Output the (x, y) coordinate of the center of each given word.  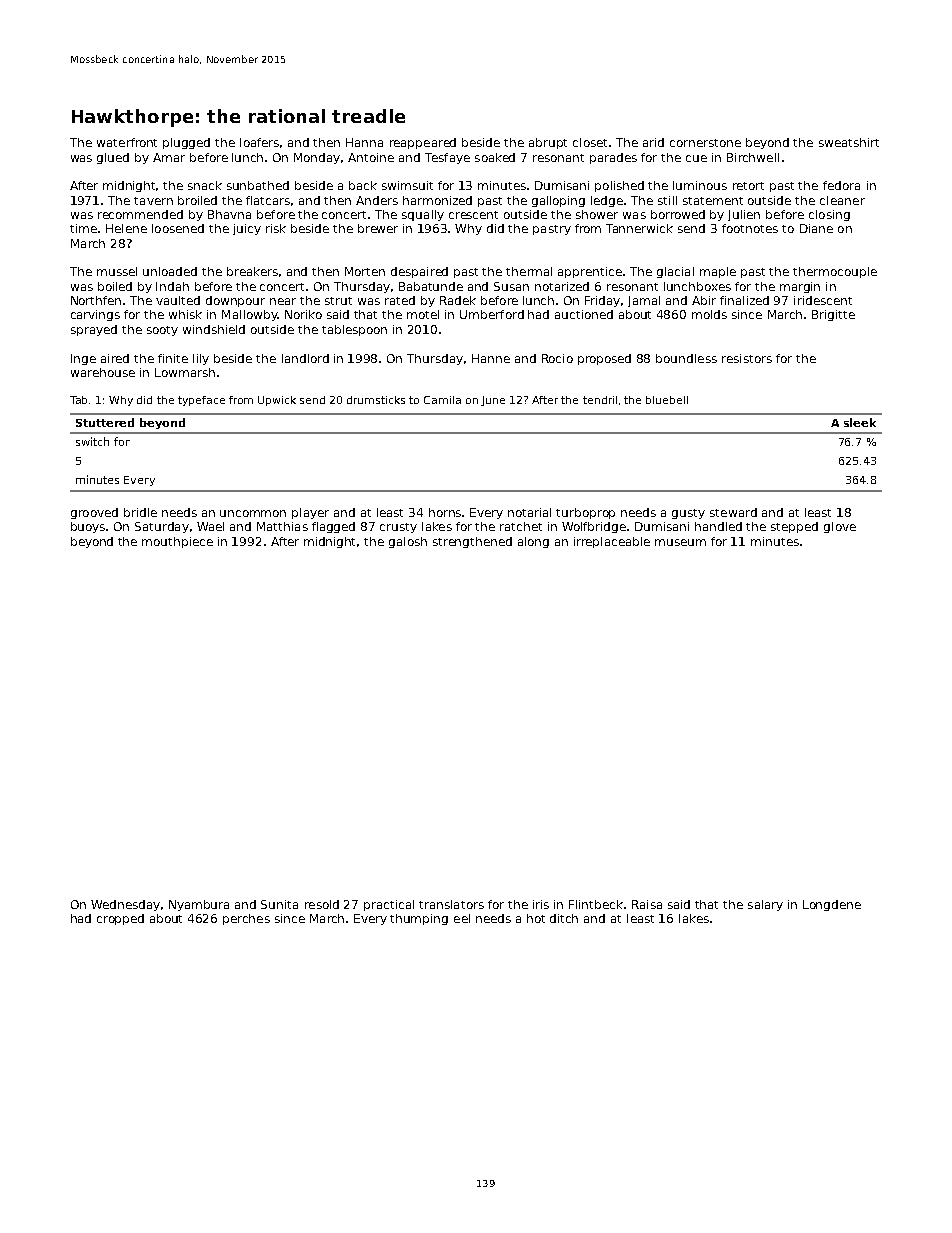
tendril (600, 400)
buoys (88, 527)
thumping (419, 919)
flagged (333, 527)
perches (246, 919)
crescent (473, 215)
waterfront (127, 142)
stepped (794, 527)
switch (92, 441)
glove (840, 527)
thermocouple (835, 272)
